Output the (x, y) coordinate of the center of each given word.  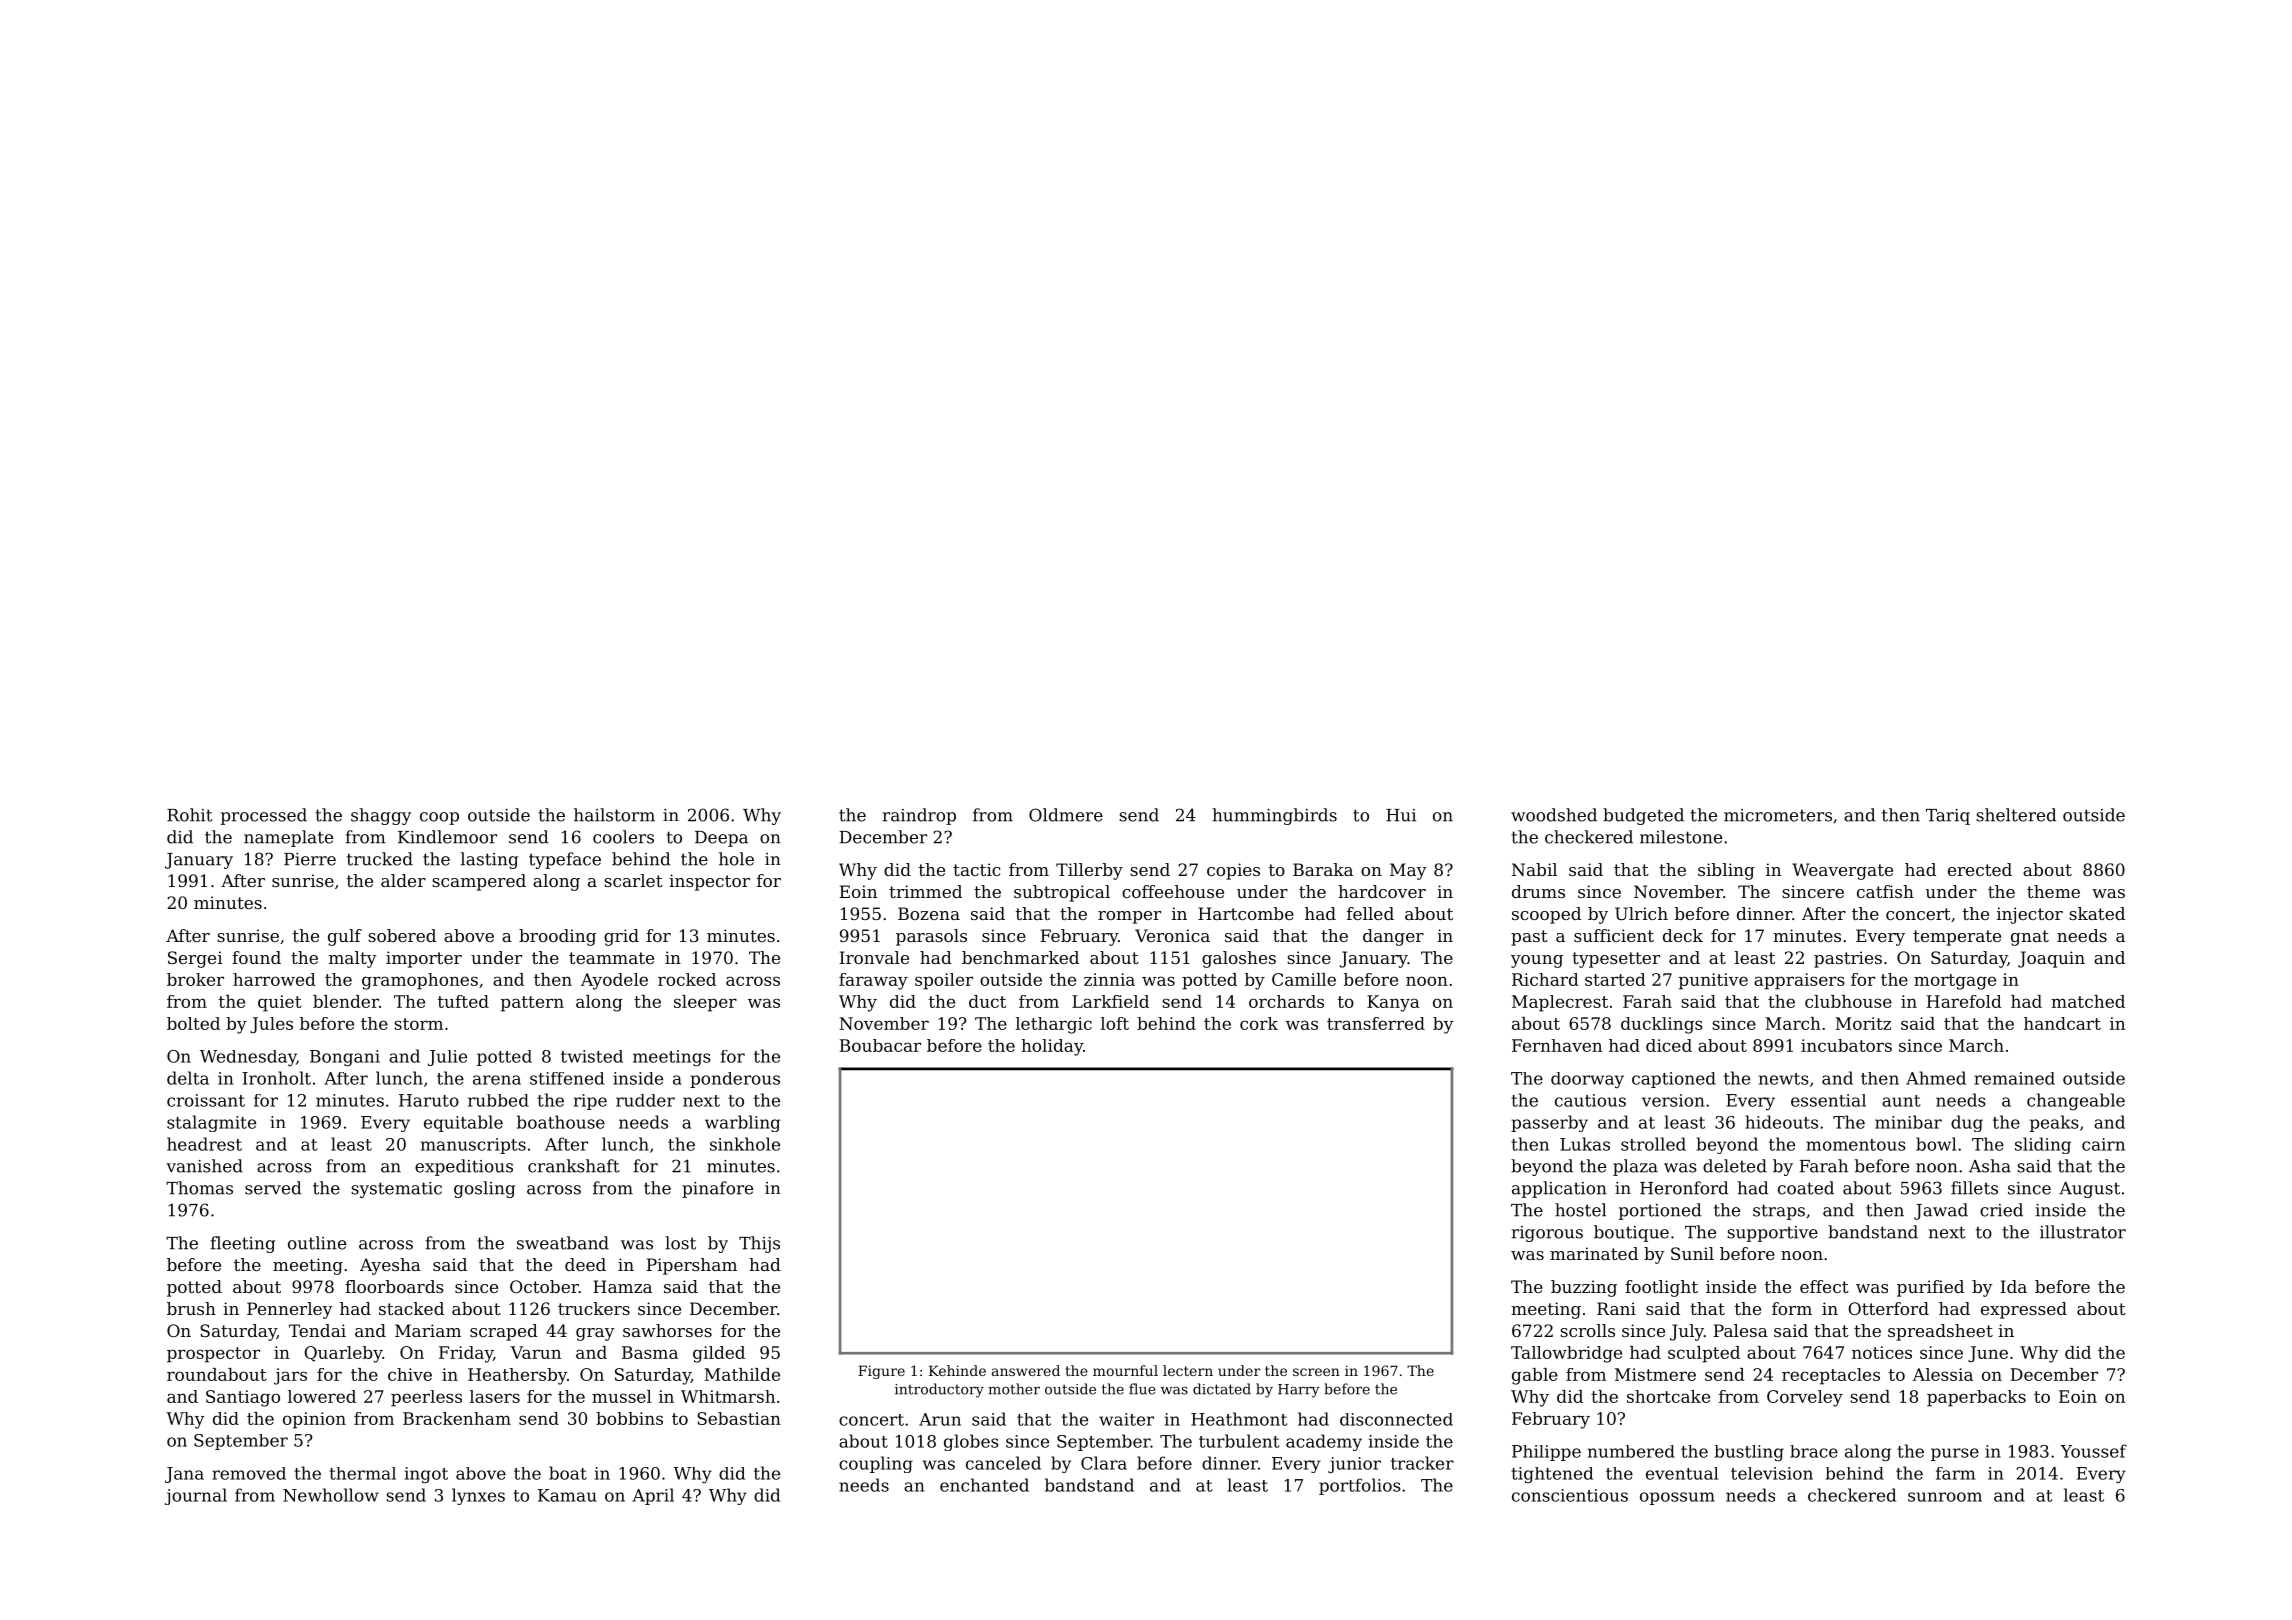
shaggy (381, 816)
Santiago (243, 1398)
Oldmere (1066, 815)
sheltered (2016, 815)
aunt (1901, 1101)
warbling (742, 1123)
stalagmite (211, 1123)
